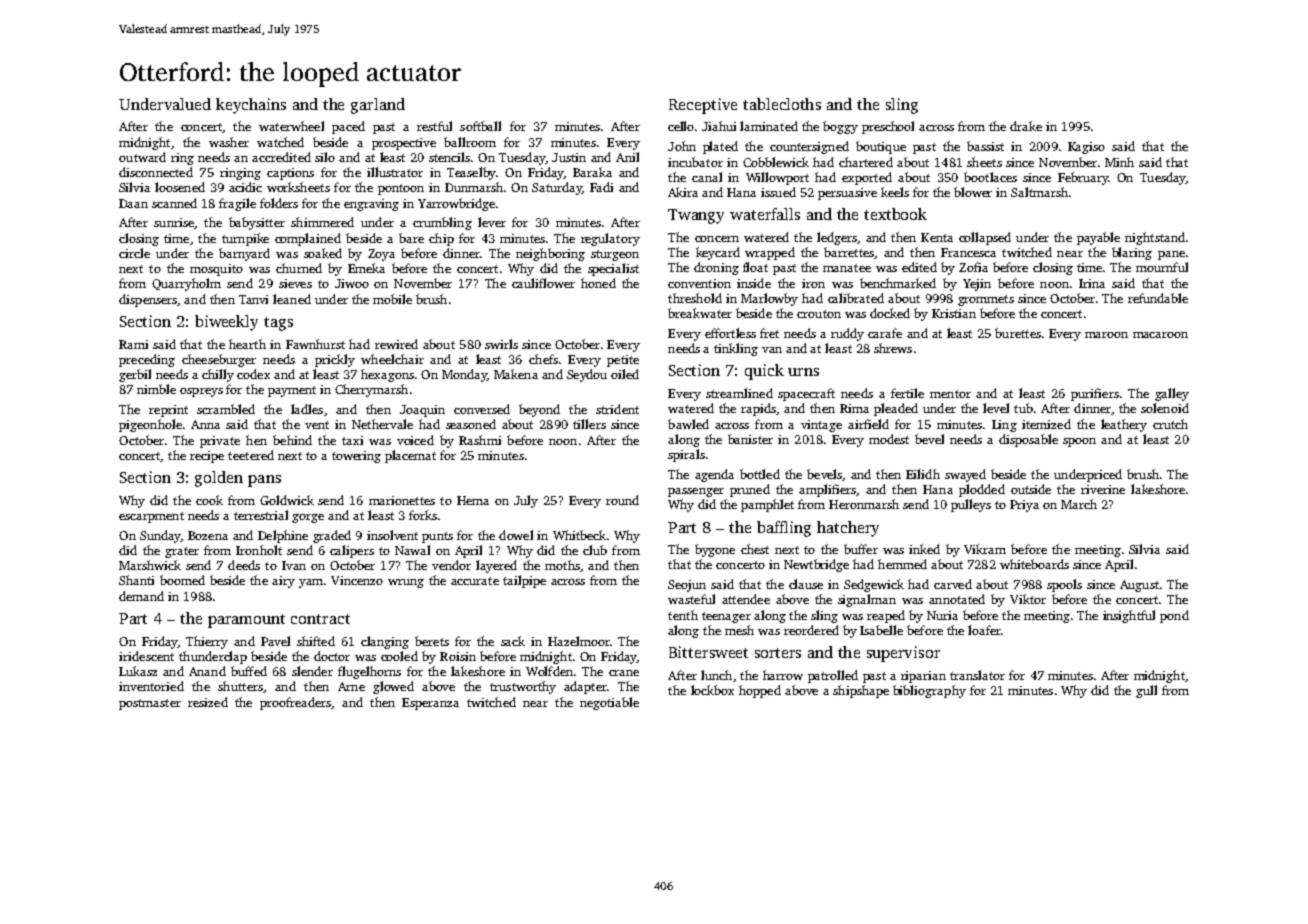 This page has width=1308, height=924. Describe the element at coordinates (950, 394) in the page. I see `mentor` at that location.
